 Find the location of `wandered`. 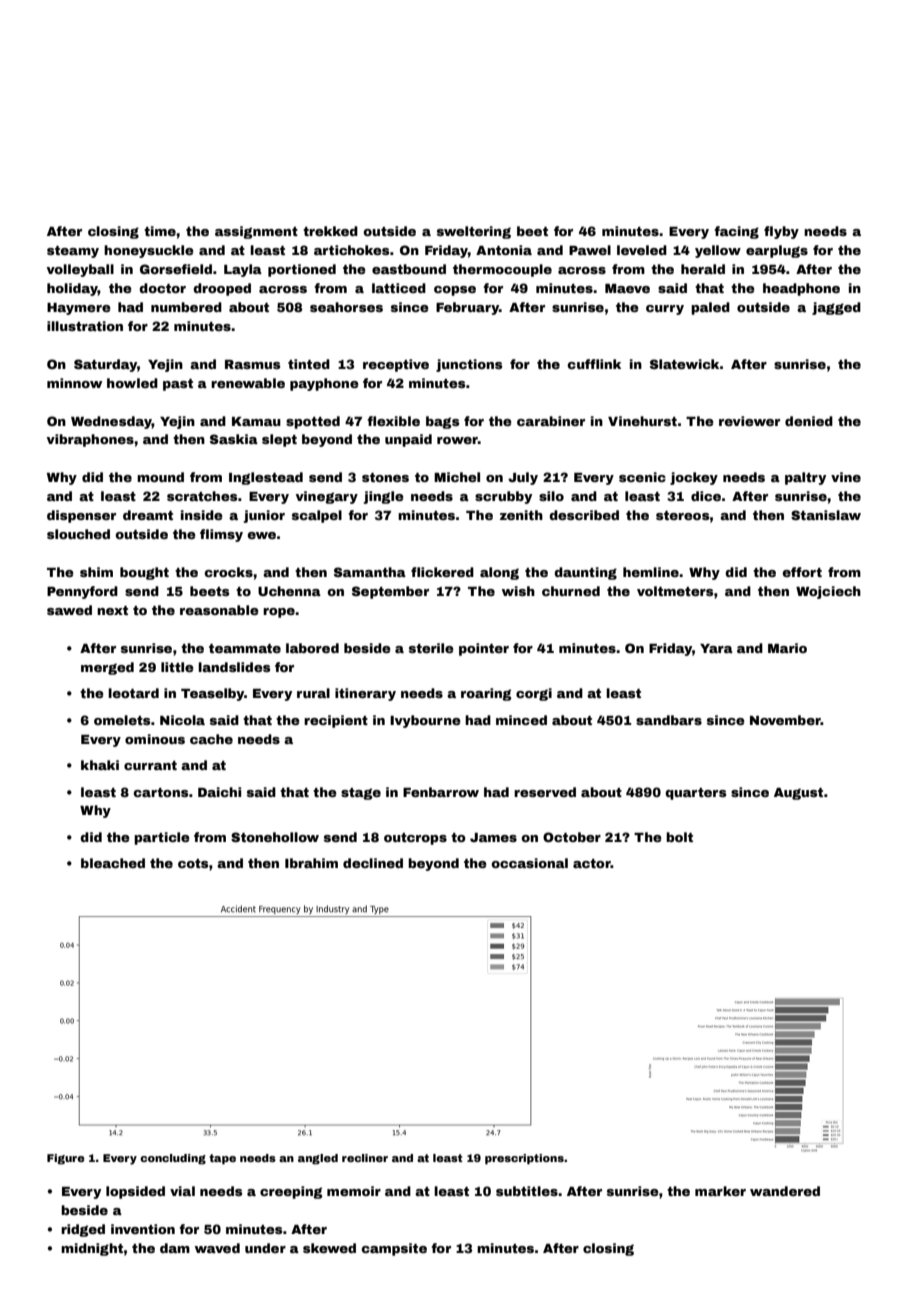

wandered is located at coordinates (785, 1191).
